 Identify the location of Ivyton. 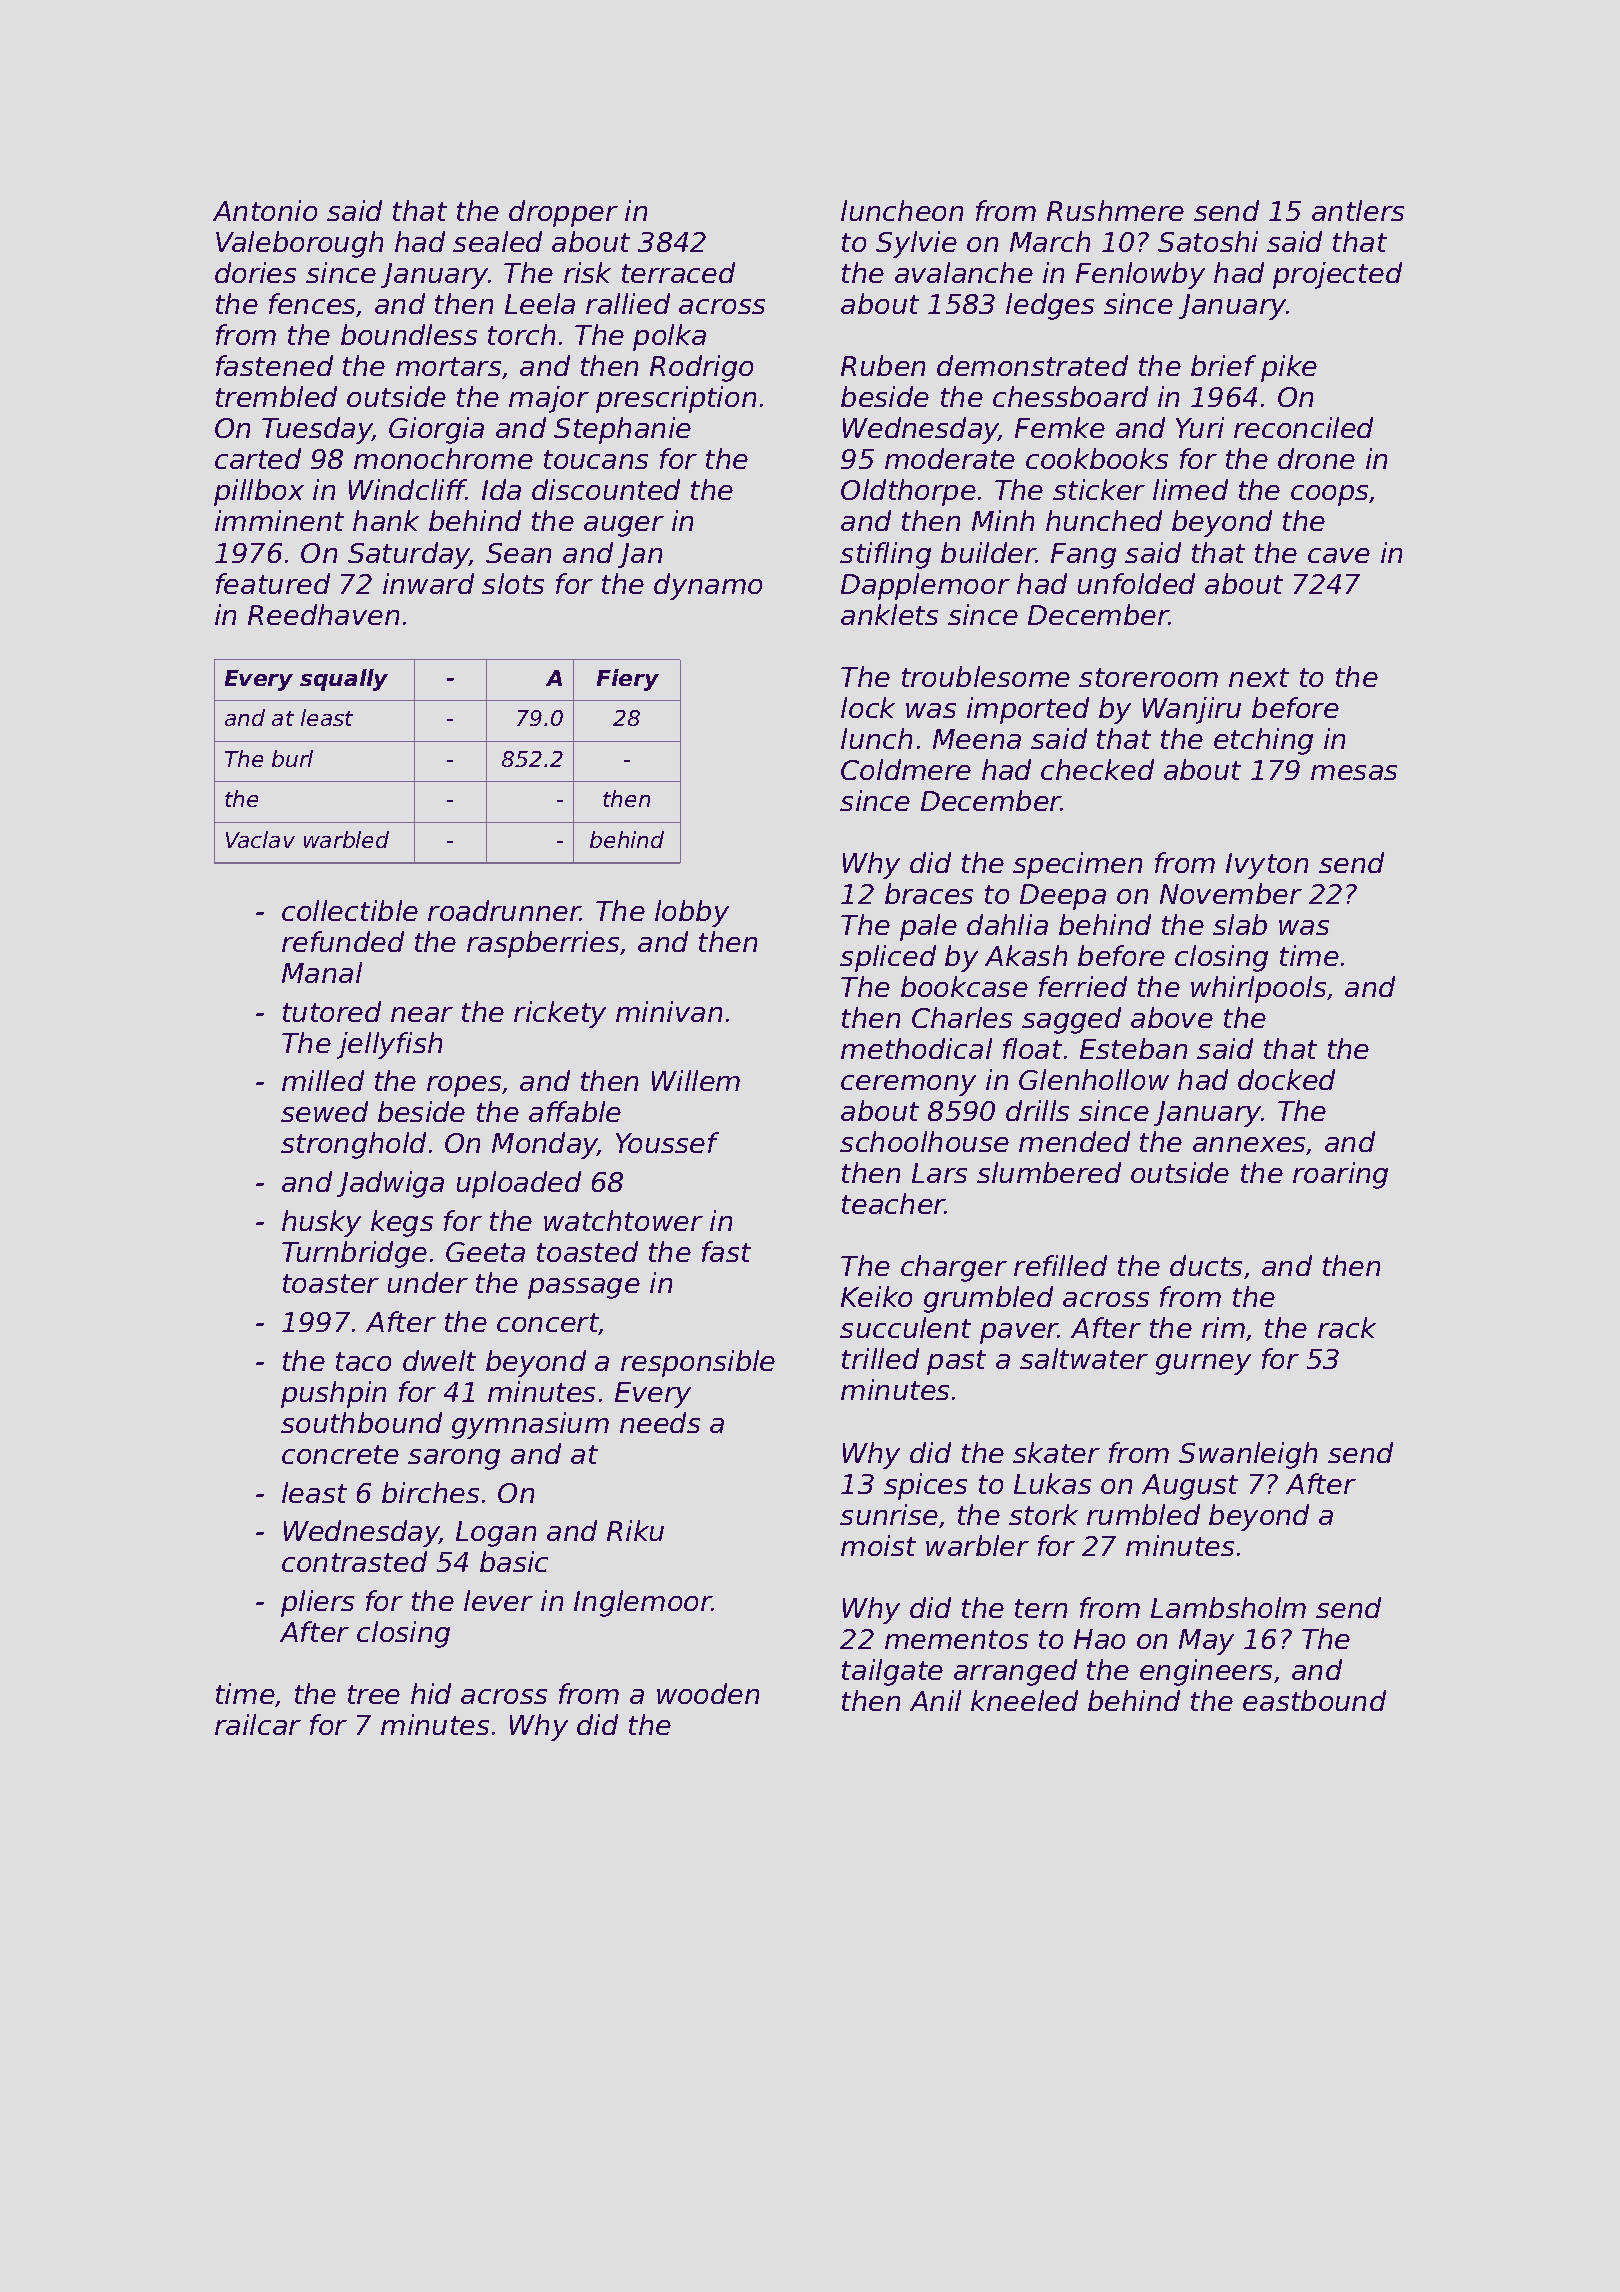
(1267, 866).
